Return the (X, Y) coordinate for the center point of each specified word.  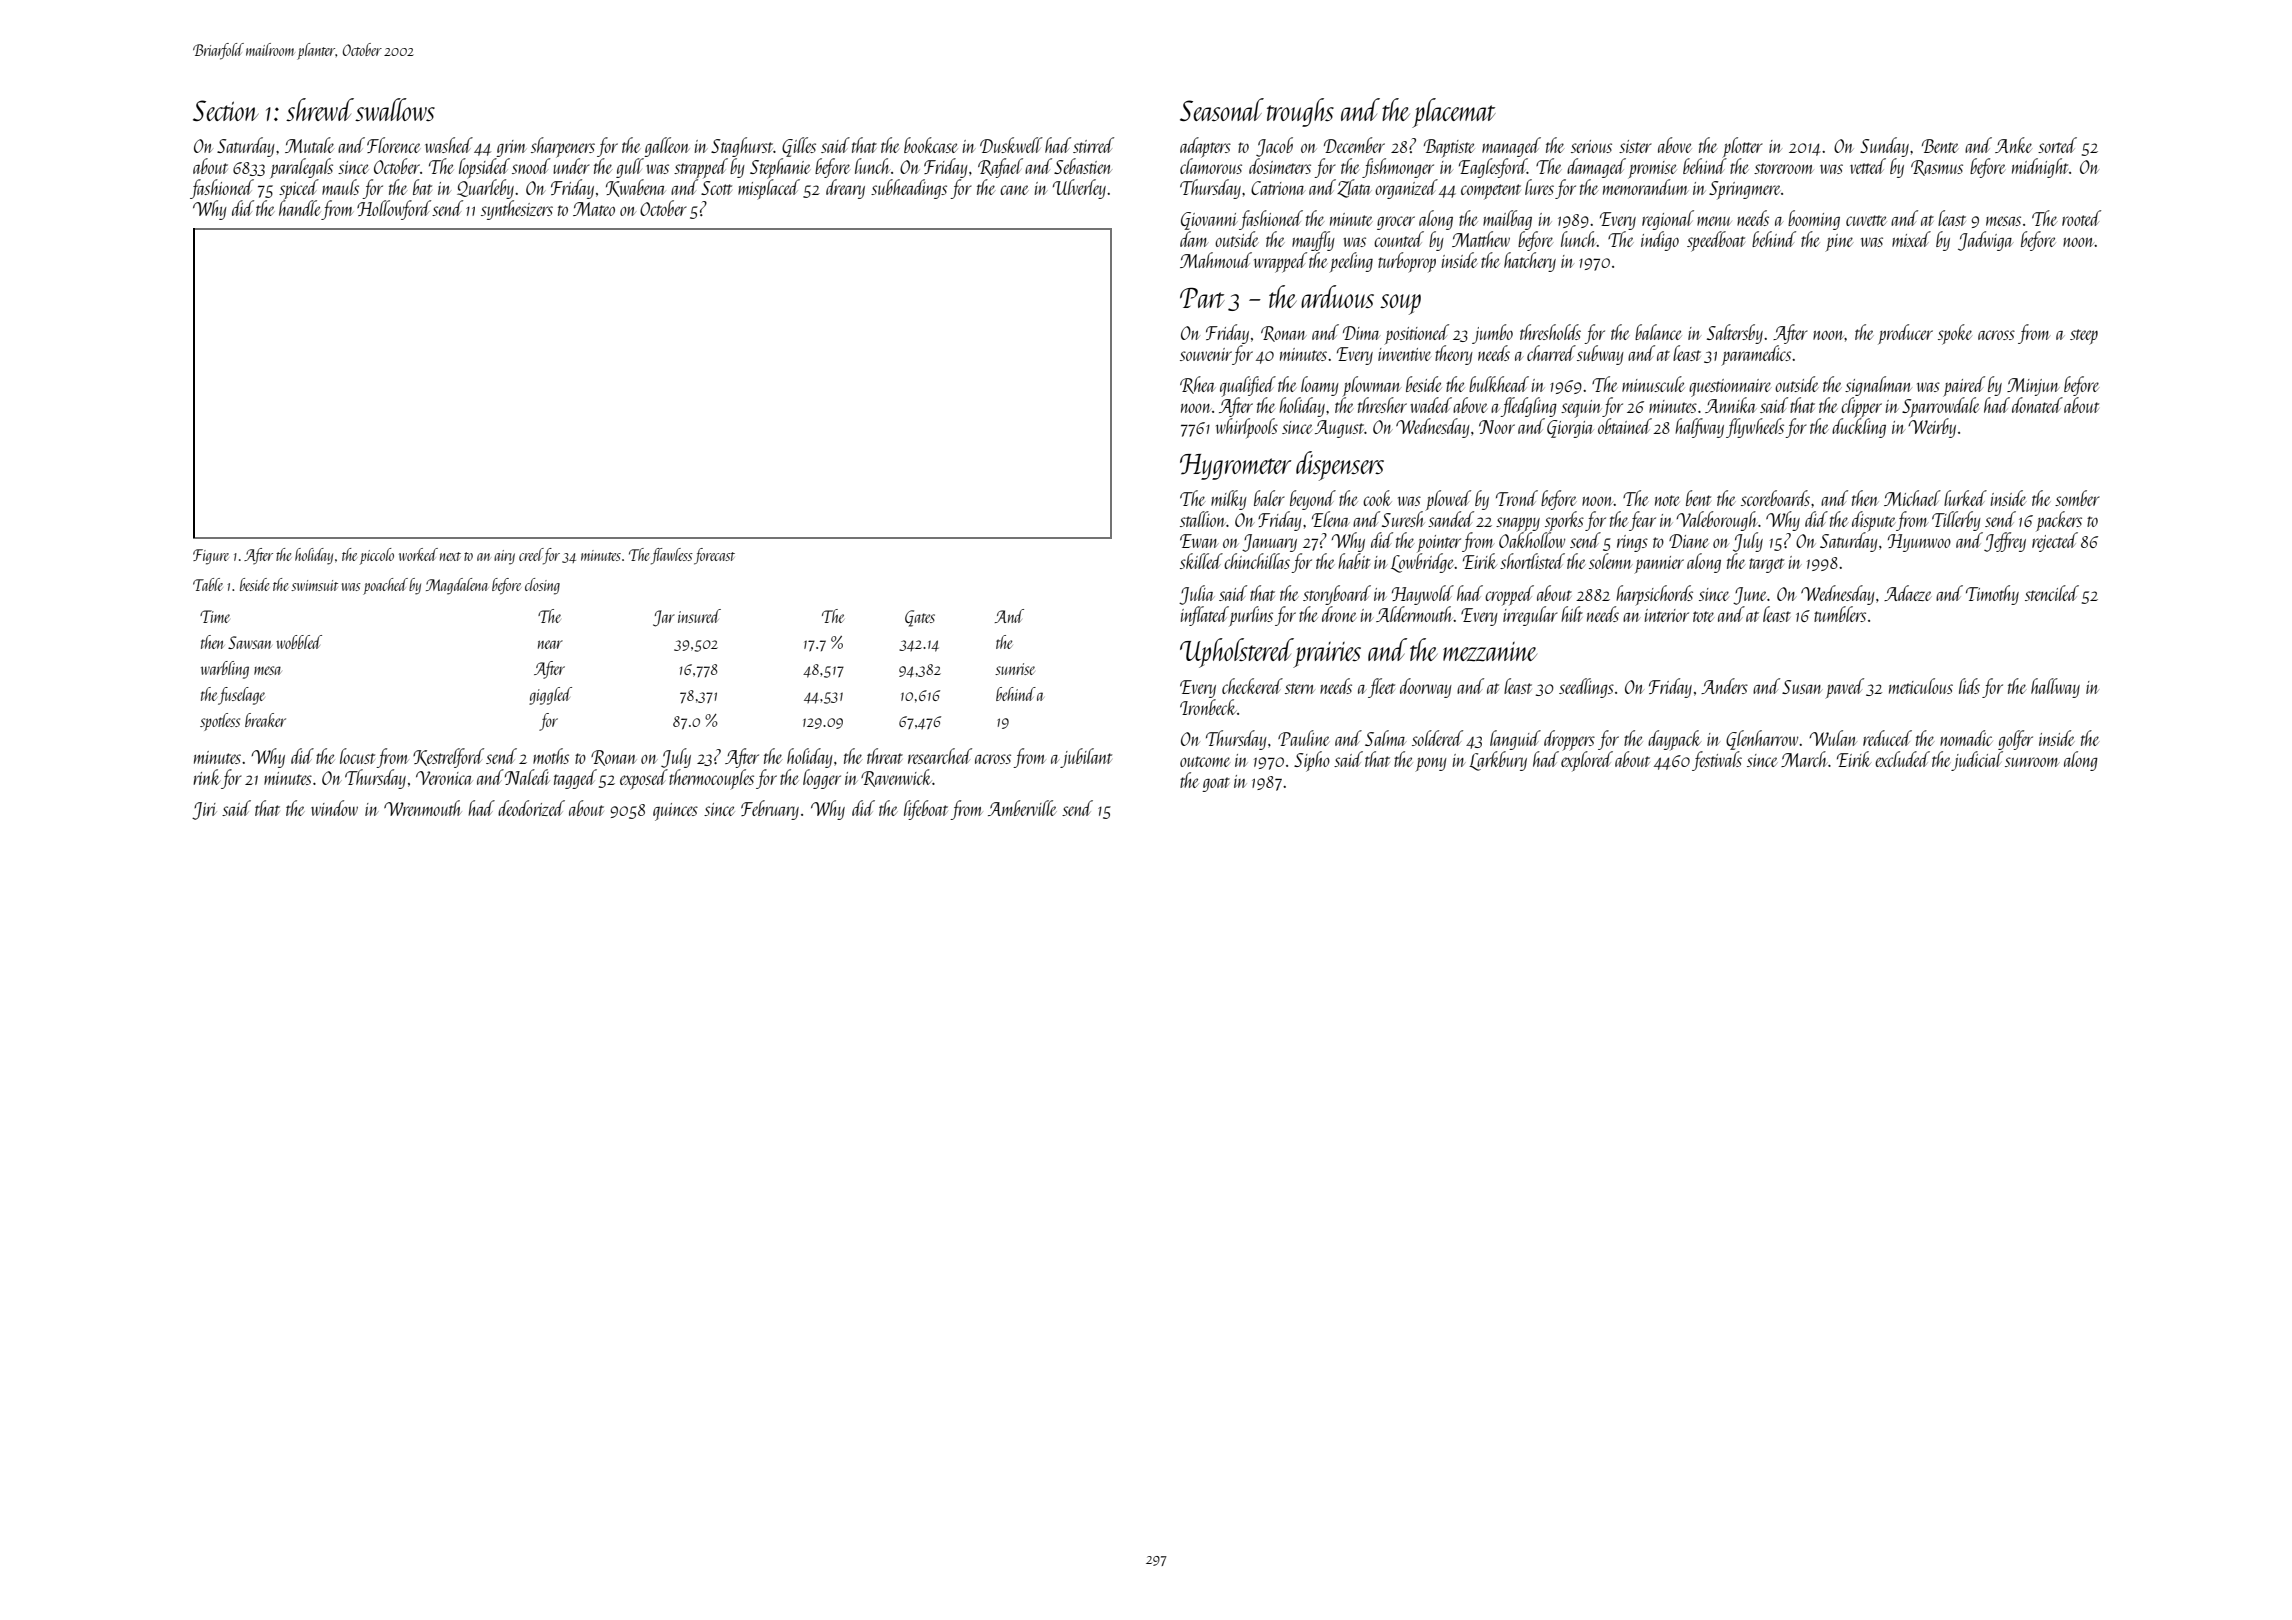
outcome (1205, 761)
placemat (1454, 113)
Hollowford (394, 210)
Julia (1197, 595)
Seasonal (1222, 109)
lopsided (484, 168)
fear (1642, 521)
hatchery (1530, 262)
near (550, 644)
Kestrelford (448, 758)
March (1804, 759)
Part (1202, 298)
